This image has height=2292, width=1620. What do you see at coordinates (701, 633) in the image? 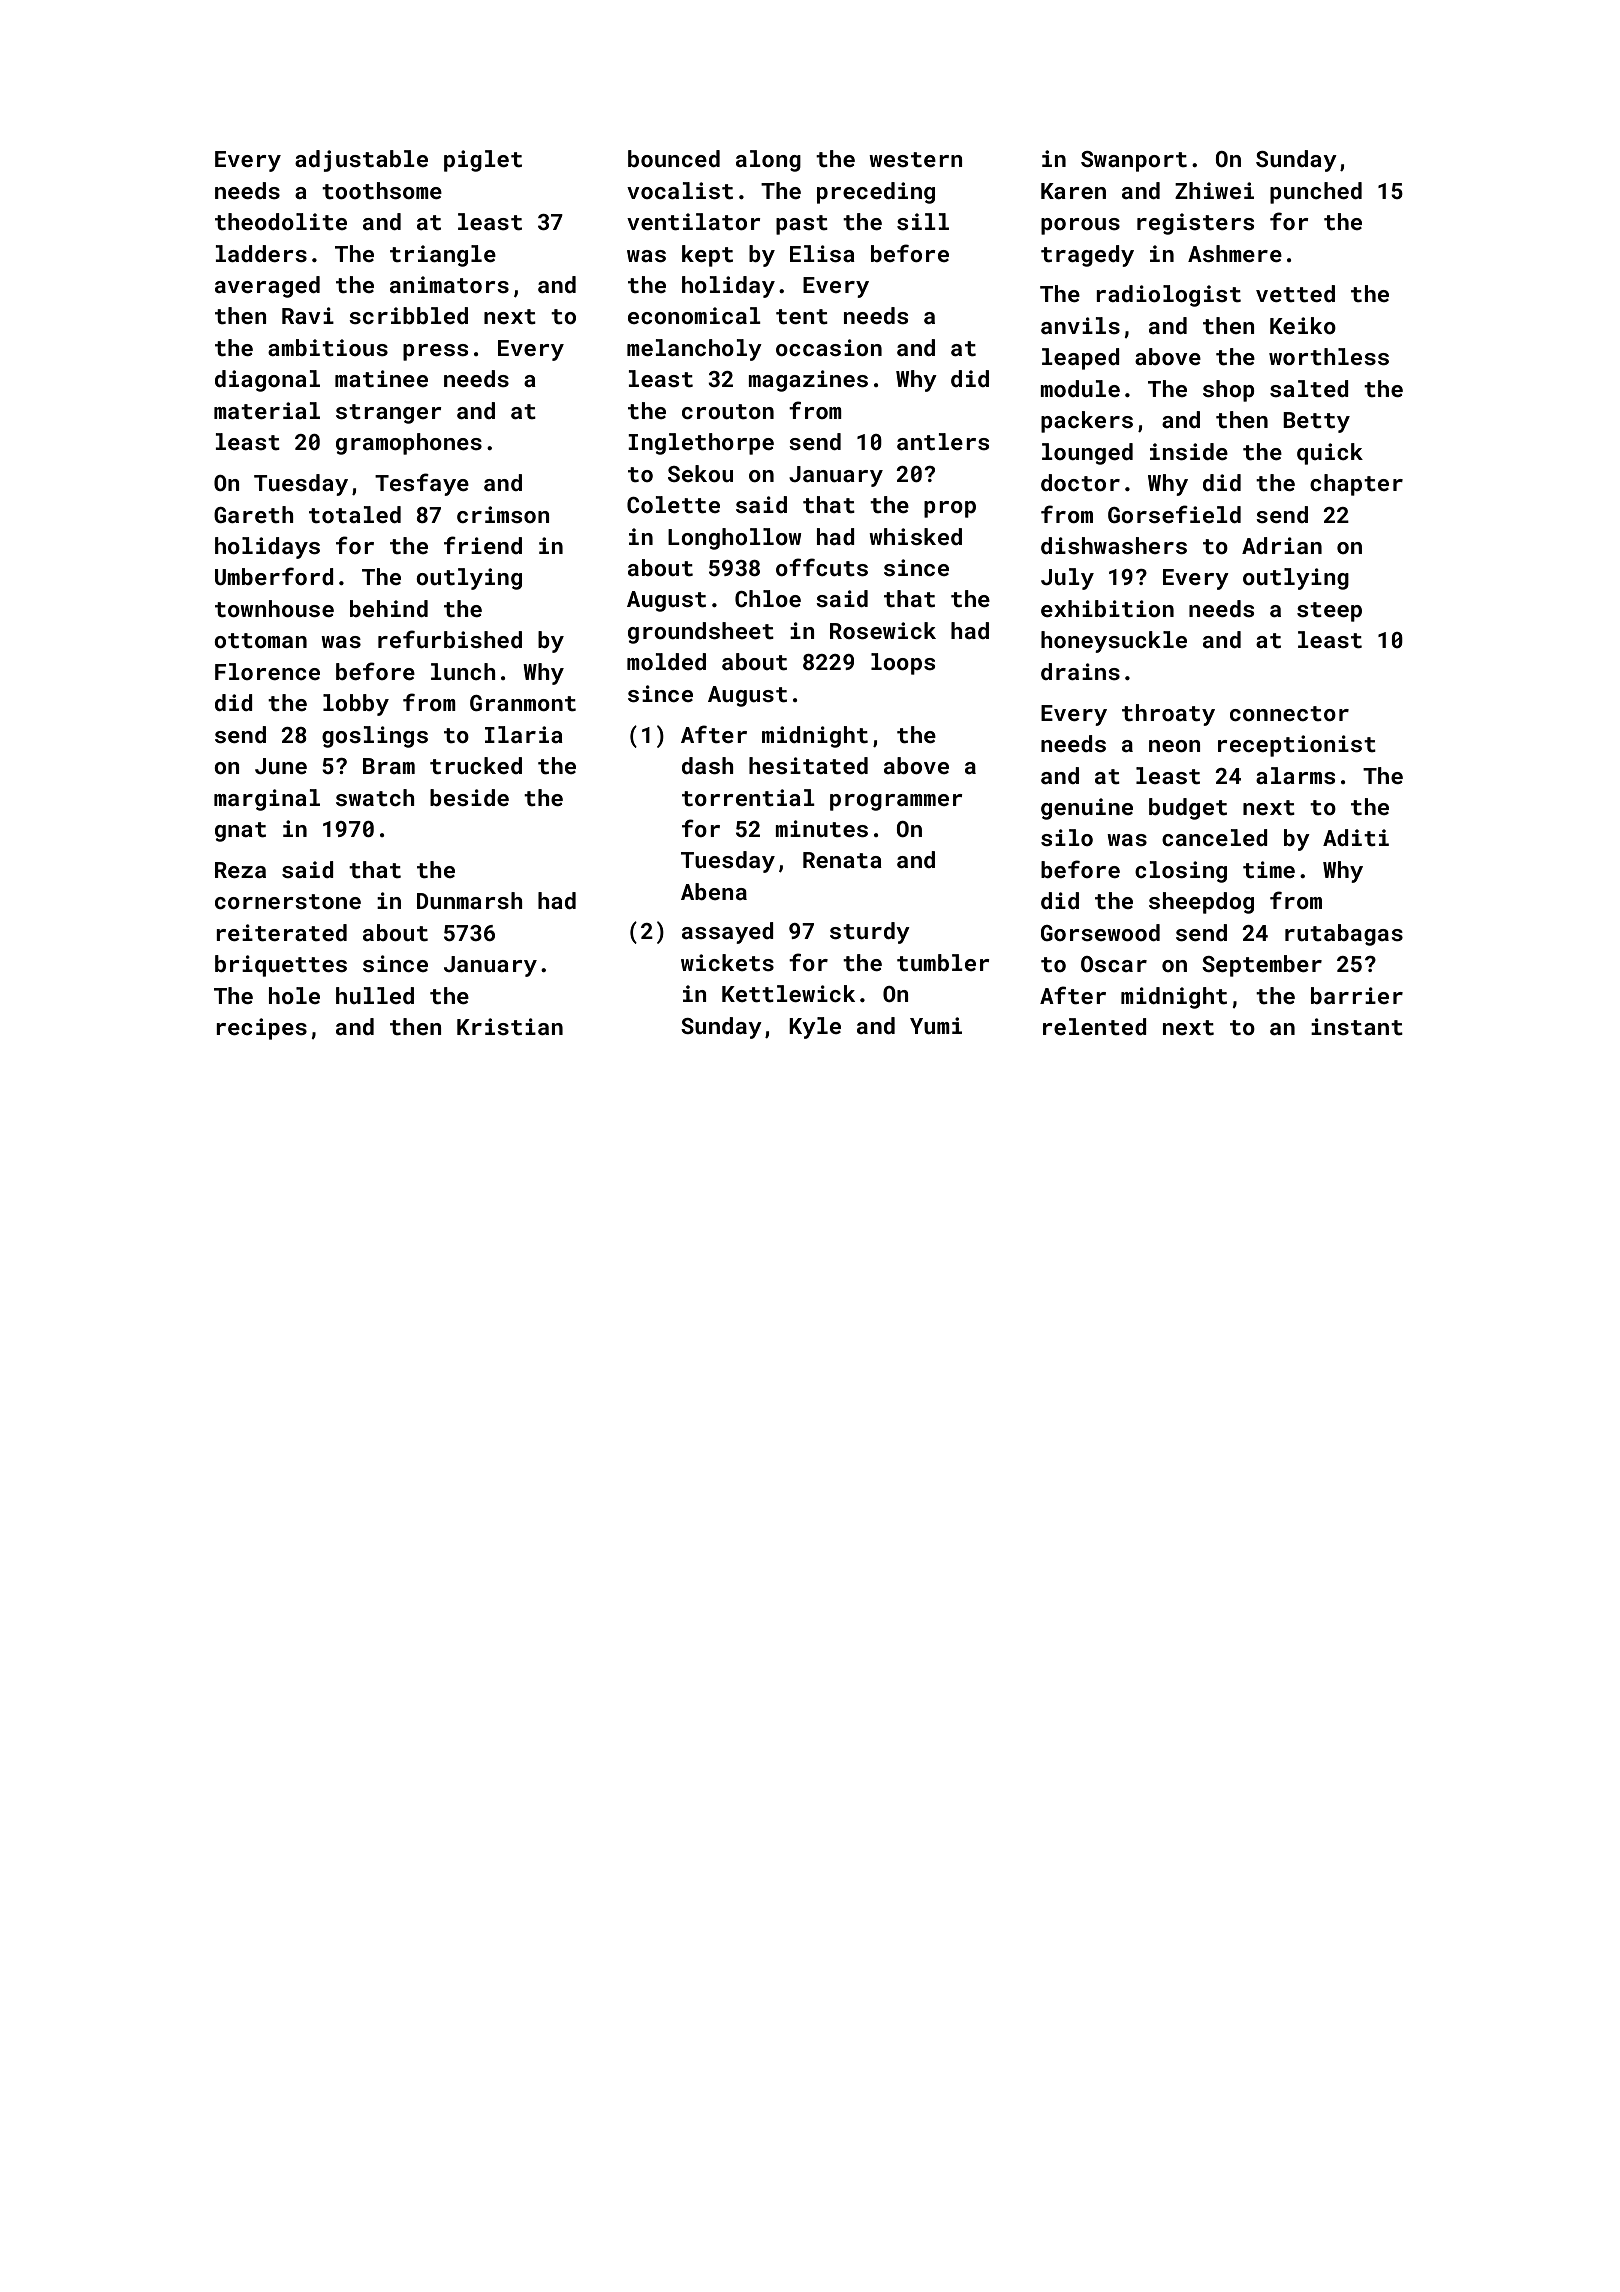
I see `groundsheet` at bounding box center [701, 633].
